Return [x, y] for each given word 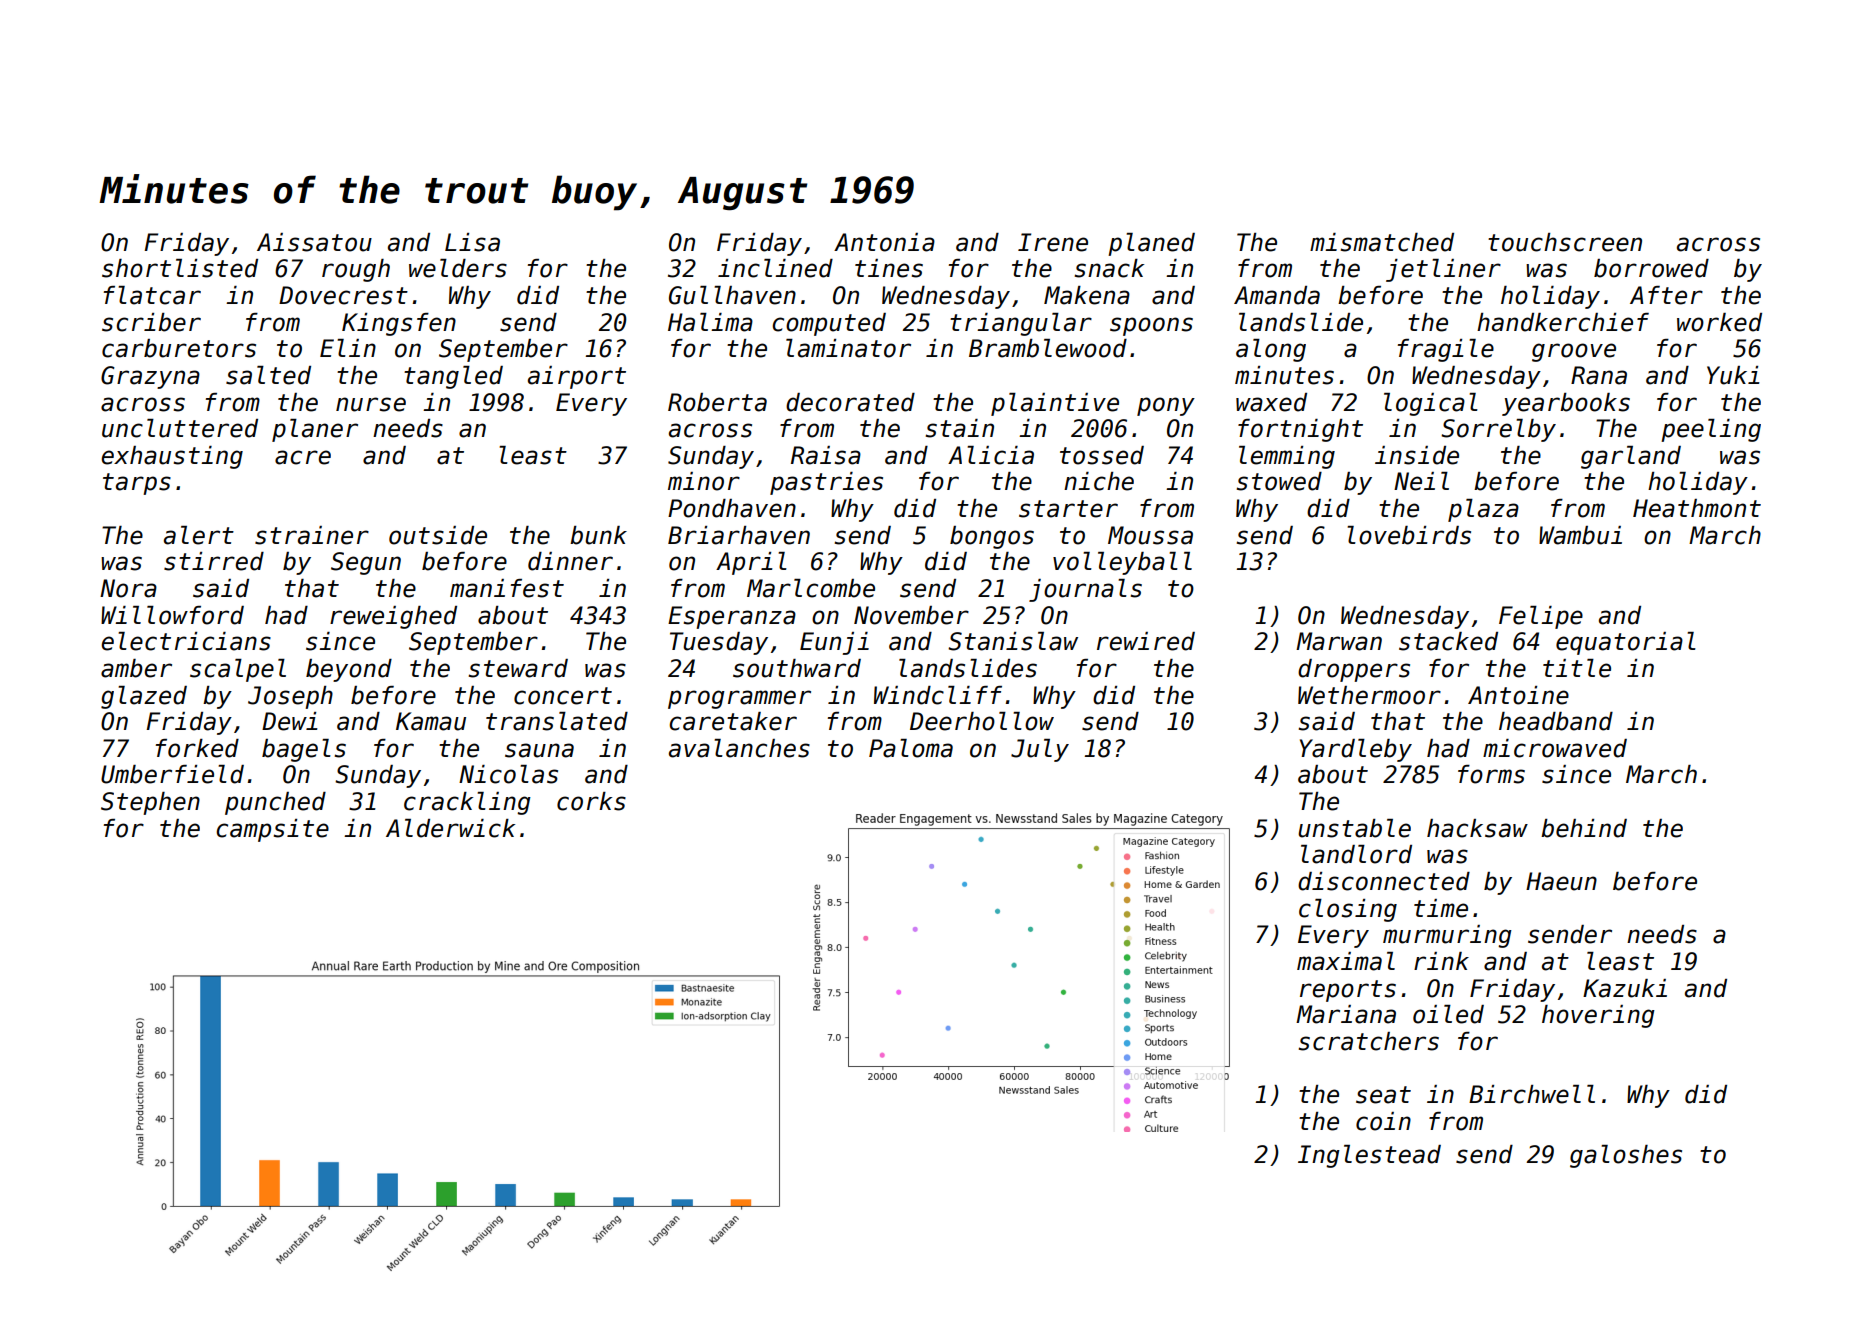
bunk [598, 535]
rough [356, 270]
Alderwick [450, 828]
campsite [272, 830]
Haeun [1561, 881]
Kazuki [1625, 988]
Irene [1053, 242]
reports [1348, 991]
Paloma [911, 748]
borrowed [1651, 268]
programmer [739, 699]
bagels [304, 750]
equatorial [1626, 643]
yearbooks [1566, 404]
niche [1099, 481]
